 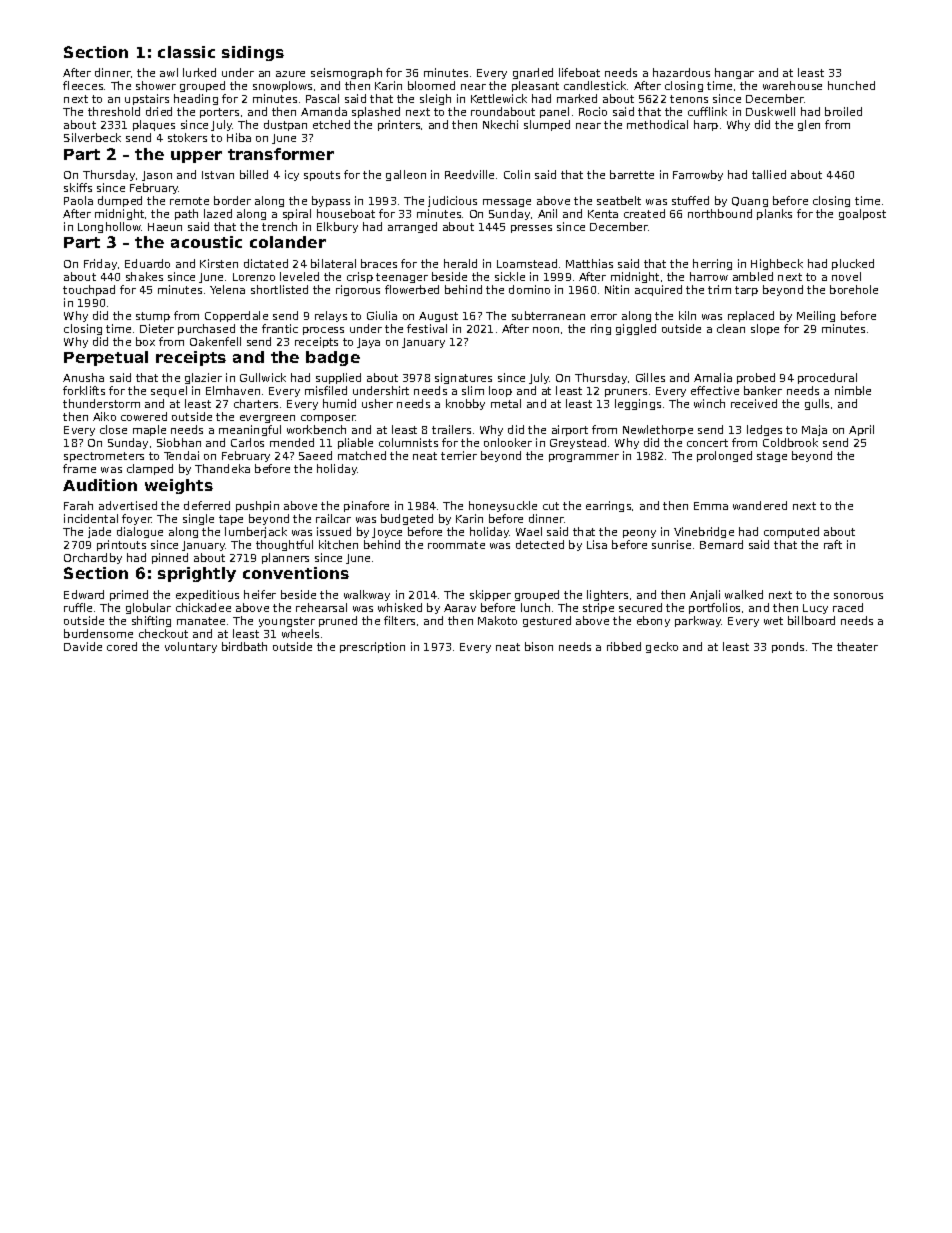 I want to click on Thandeka, so click(x=222, y=468).
